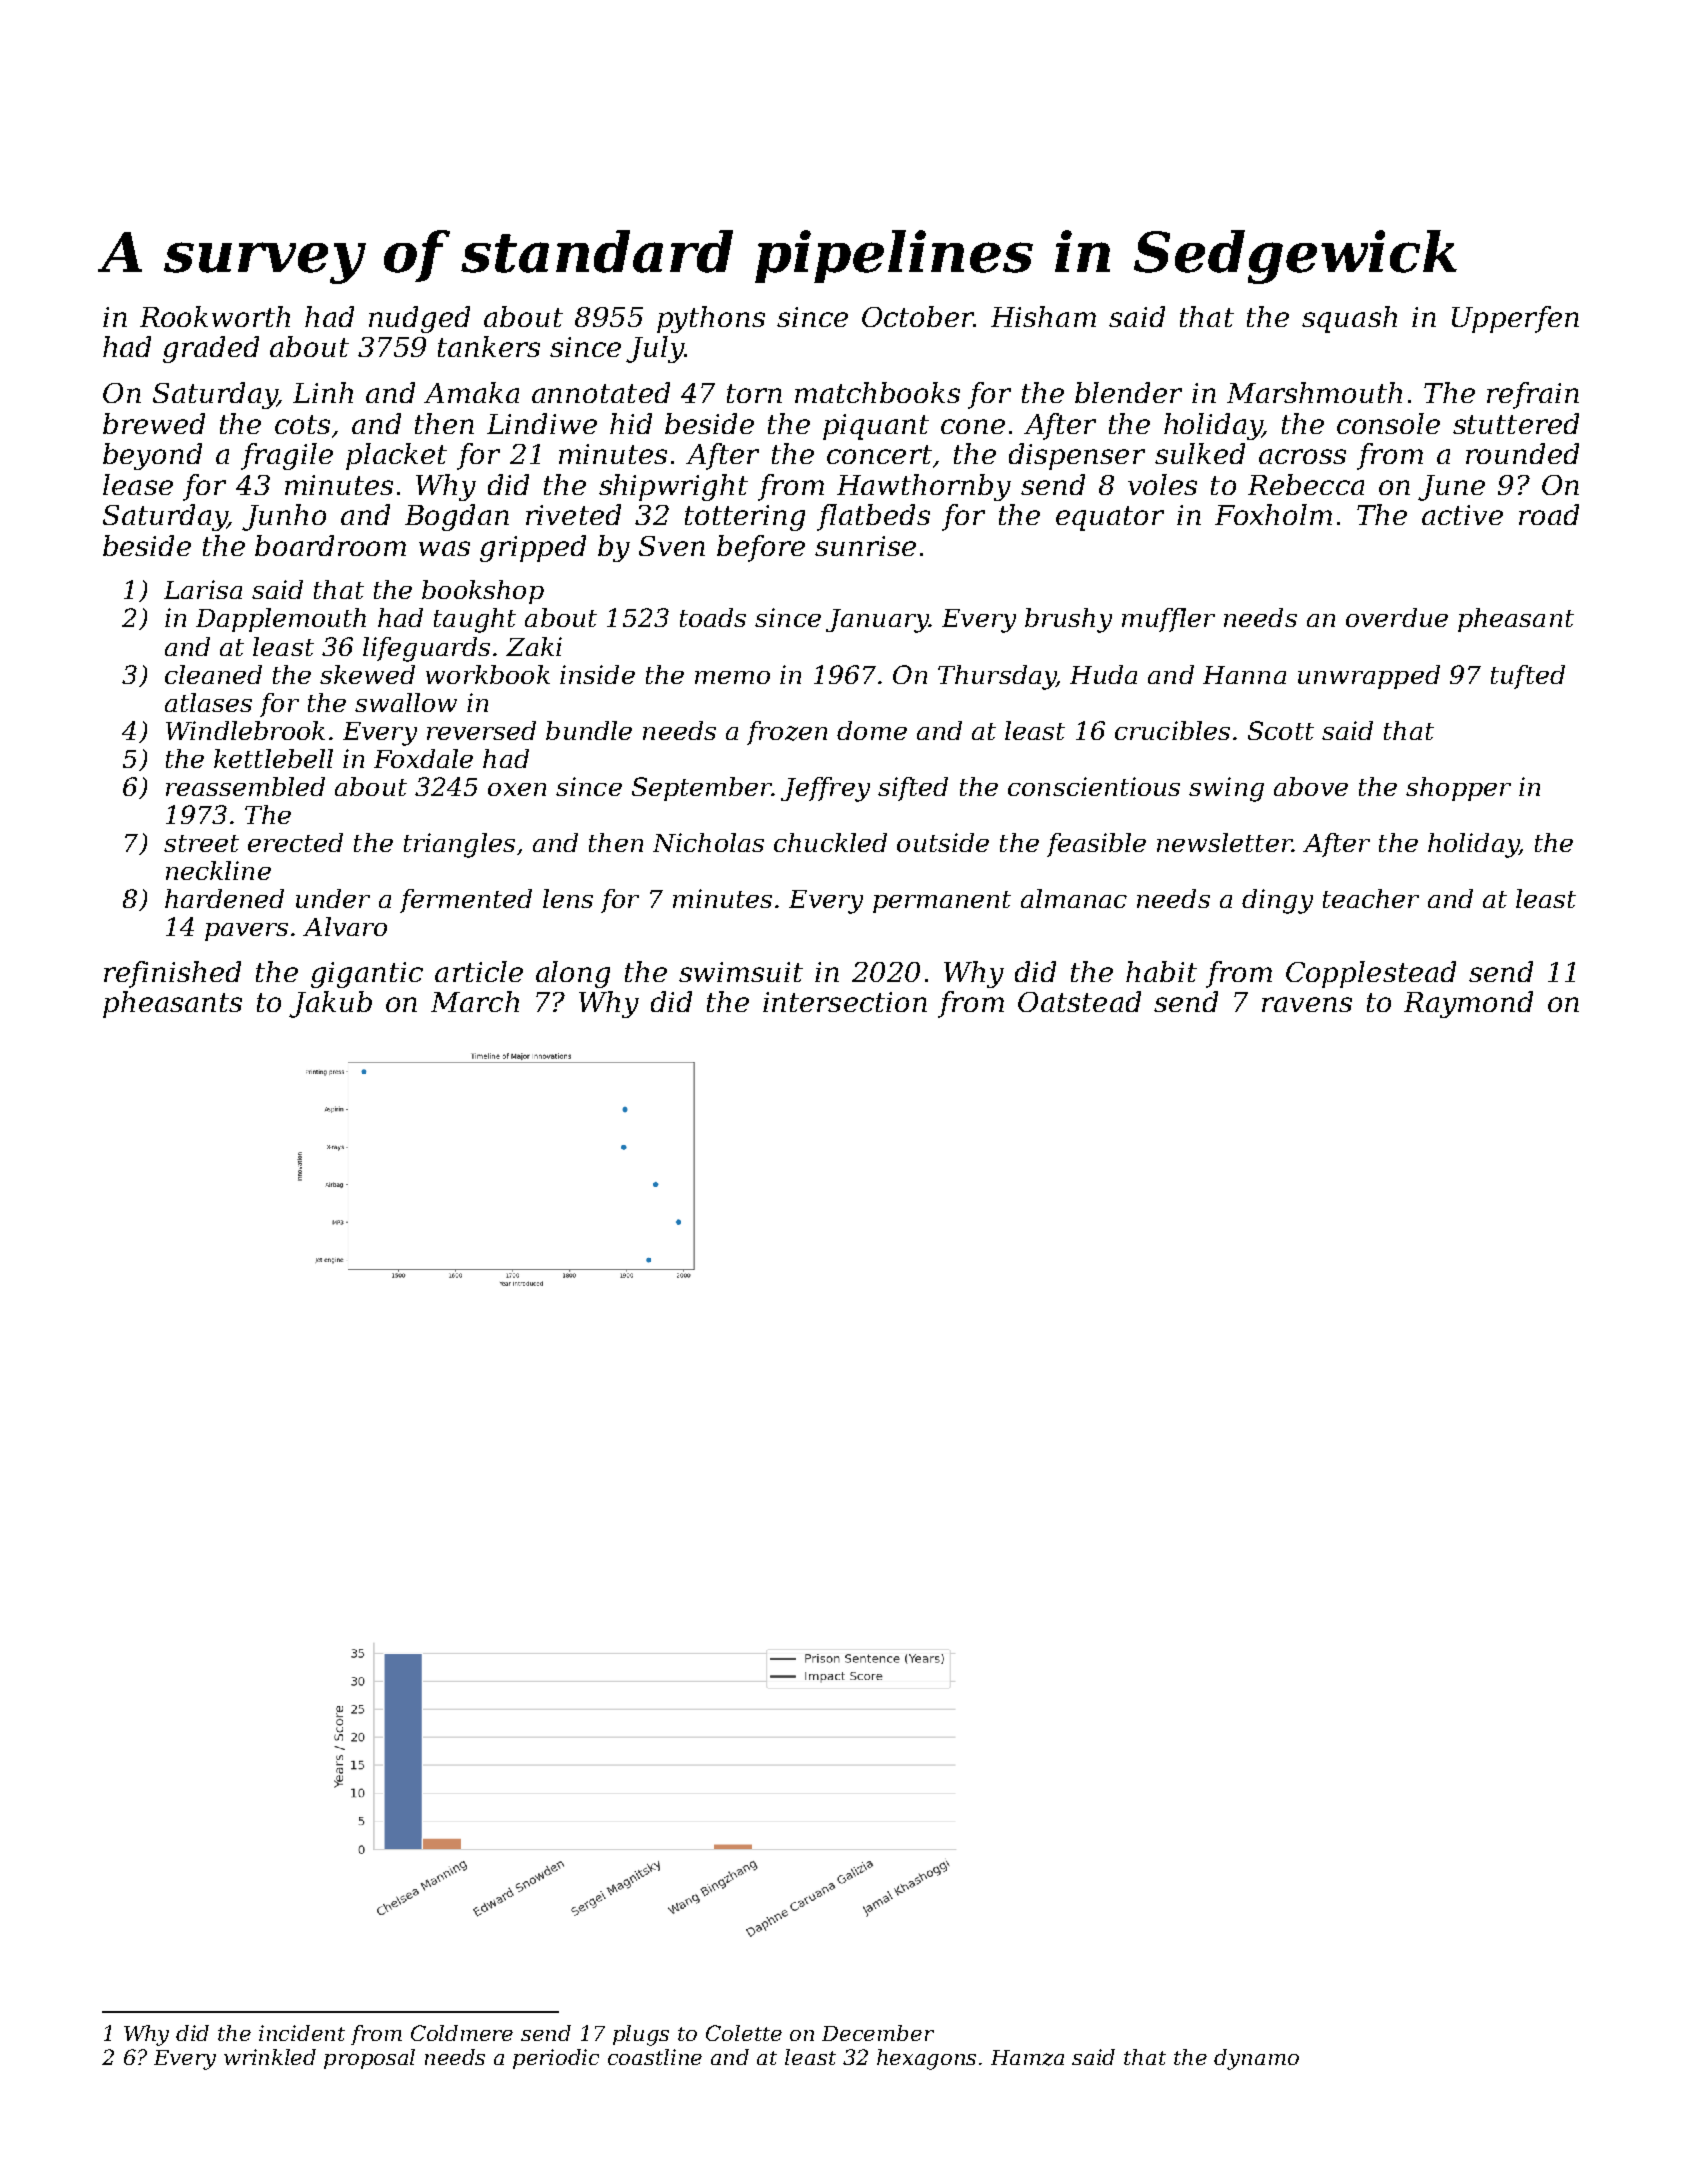 This screenshot has height=2178, width=1683. Describe the element at coordinates (302, 2033) in the screenshot. I see `incident` at that location.
